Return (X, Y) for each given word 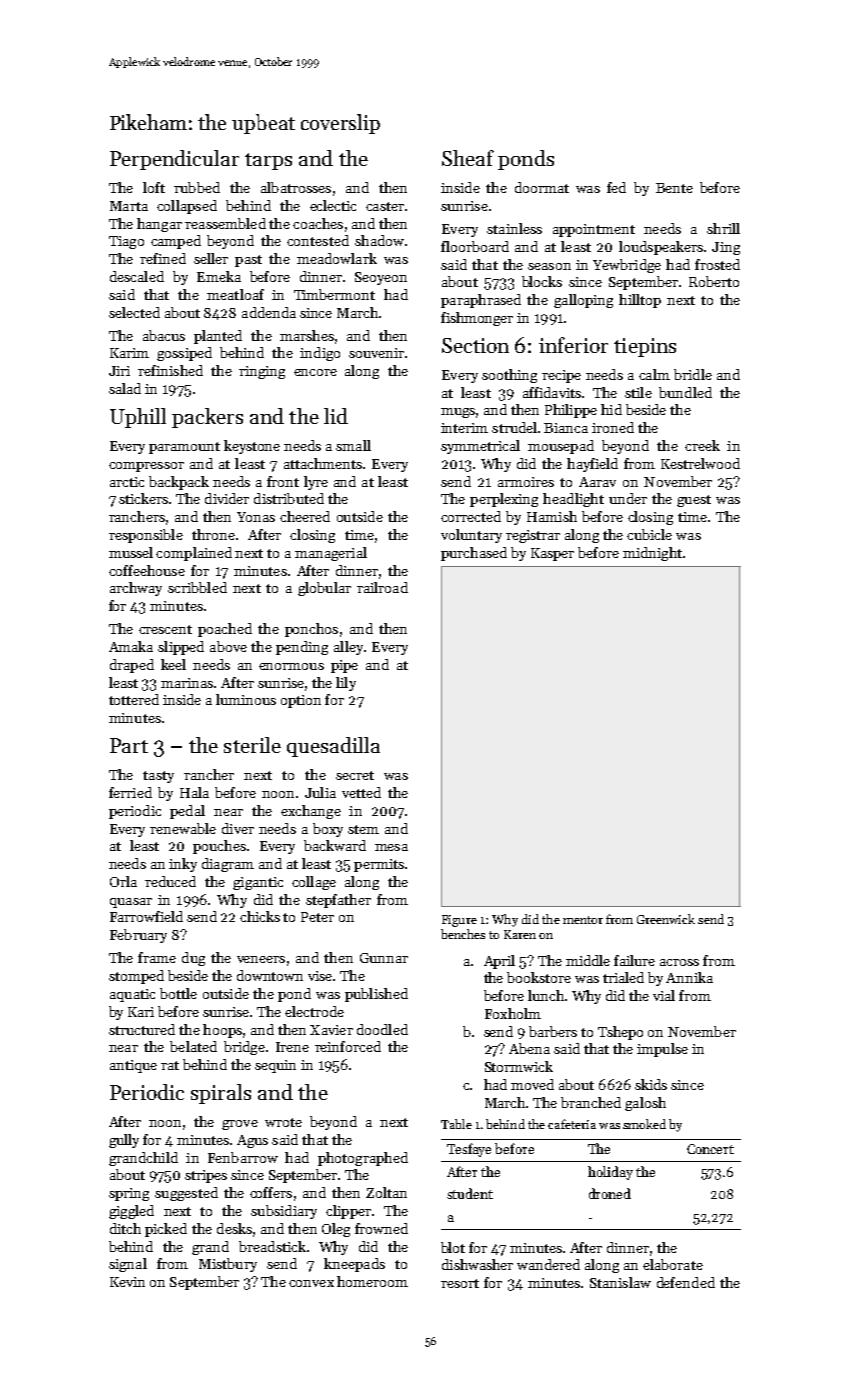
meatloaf (235, 294)
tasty (158, 777)
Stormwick (519, 1066)
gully (124, 1141)
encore (315, 372)
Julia (320, 792)
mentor (583, 920)
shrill (723, 228)
